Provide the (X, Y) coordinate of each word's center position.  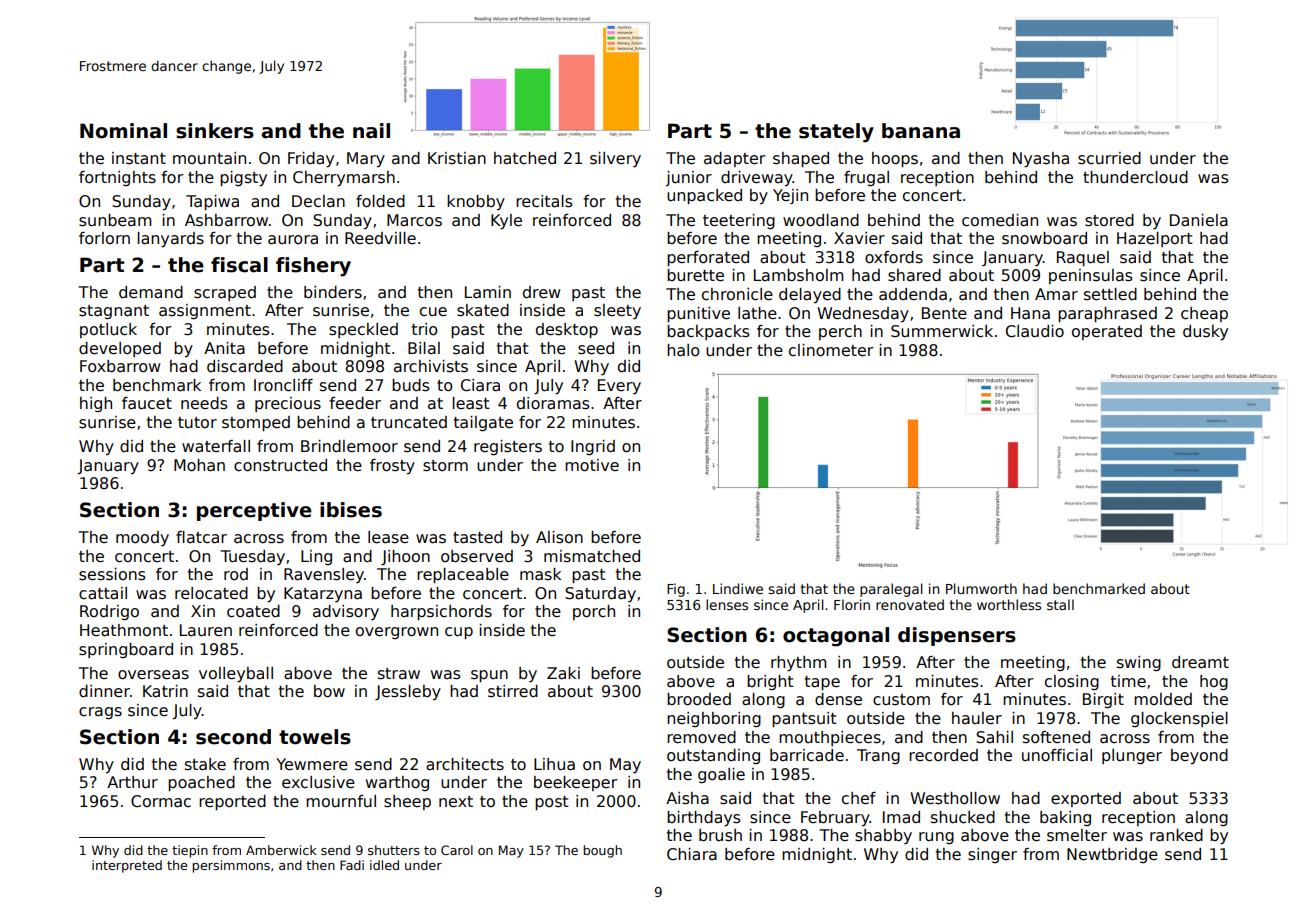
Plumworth (981, 588)
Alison (559, 537)
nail (371, 131)
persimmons (231, 866)
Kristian (457, 158)
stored (1109, 220)
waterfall (216, 446)
